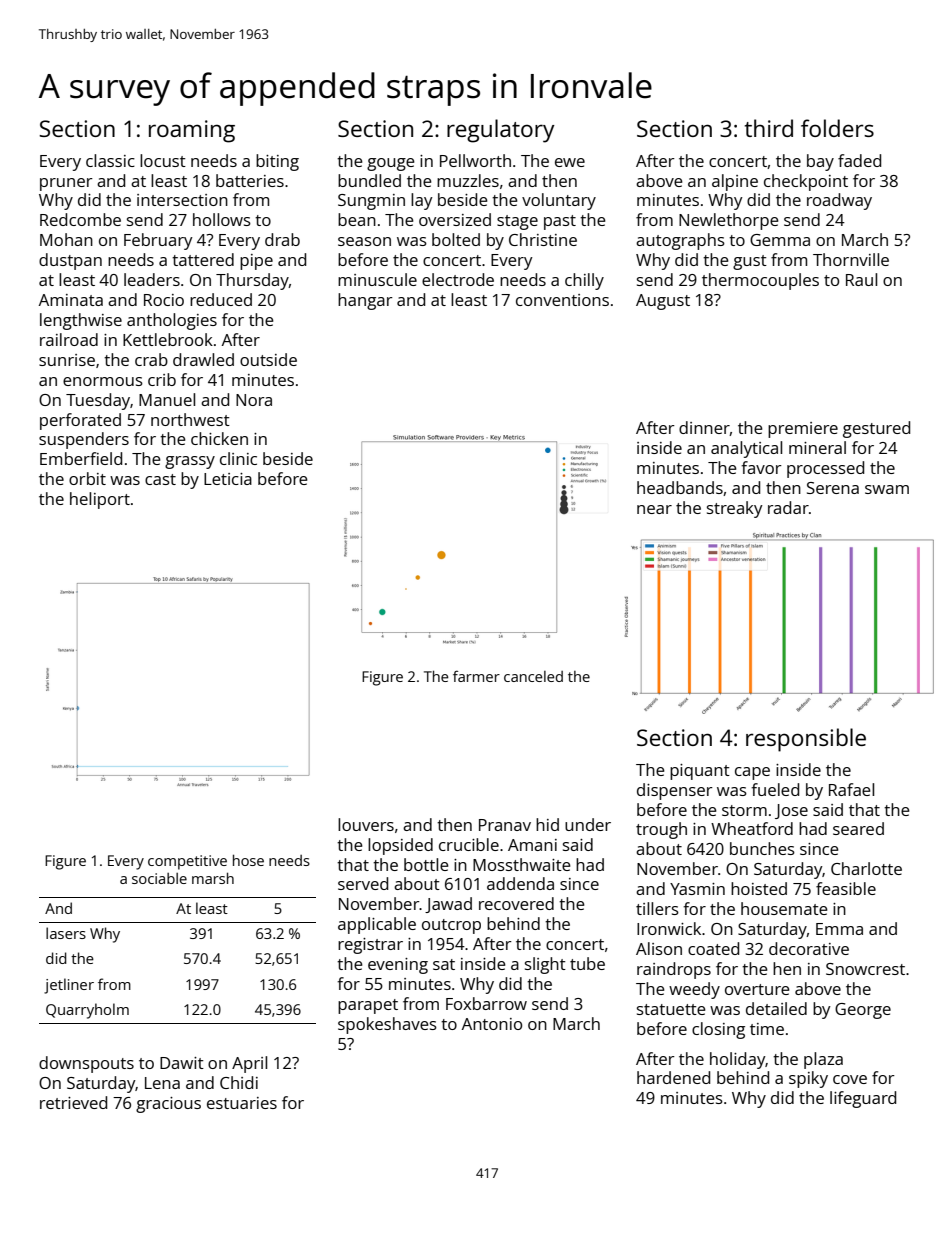 The width and height of the screenshot is (952, 1233). What do you see at coordinates (697, 889) in the screenshot?
I see `Yasmin` at bounding box center [697, 889].
